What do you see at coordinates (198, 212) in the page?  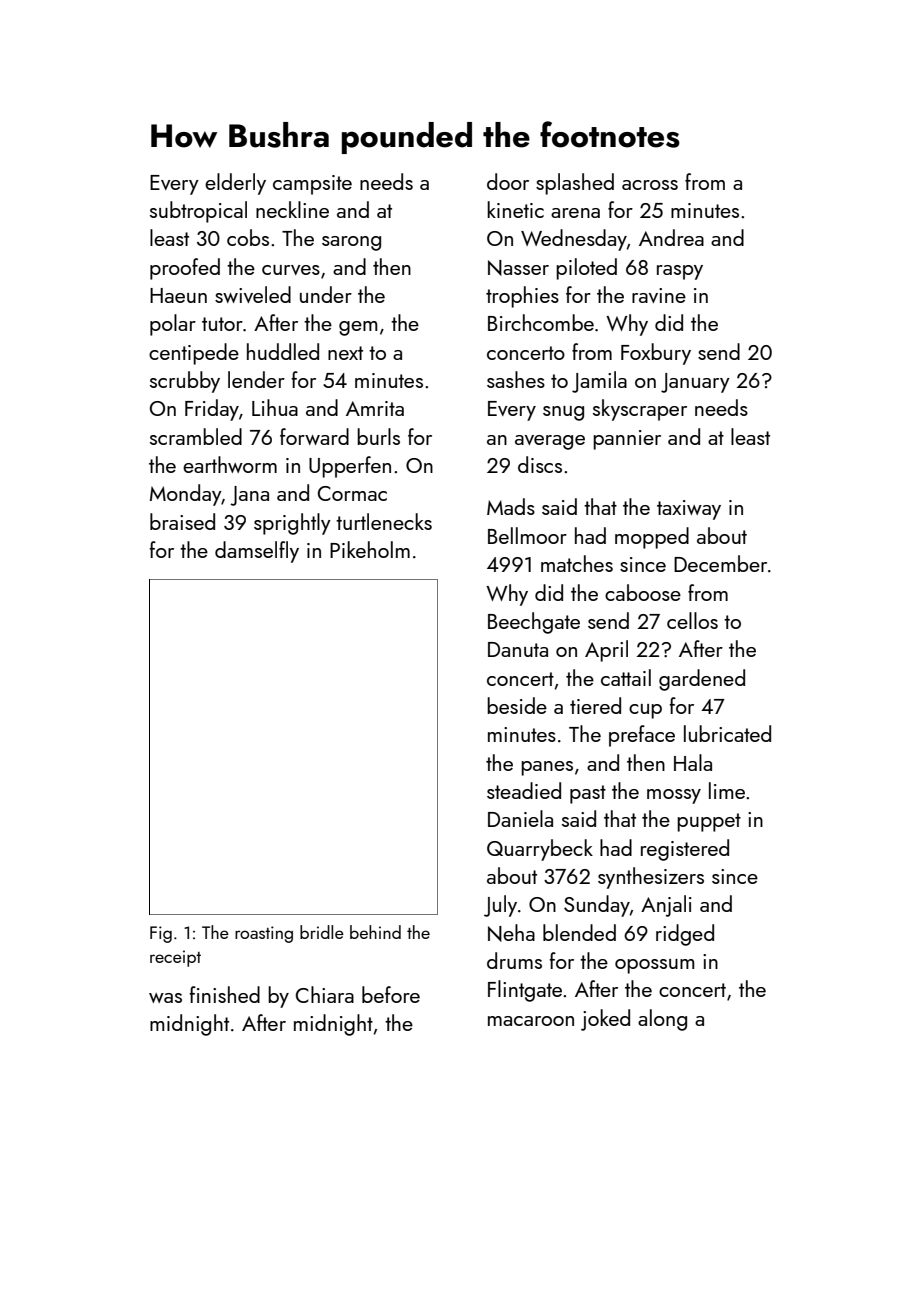 I see `subtropical` at bounding box center [198, 212].
